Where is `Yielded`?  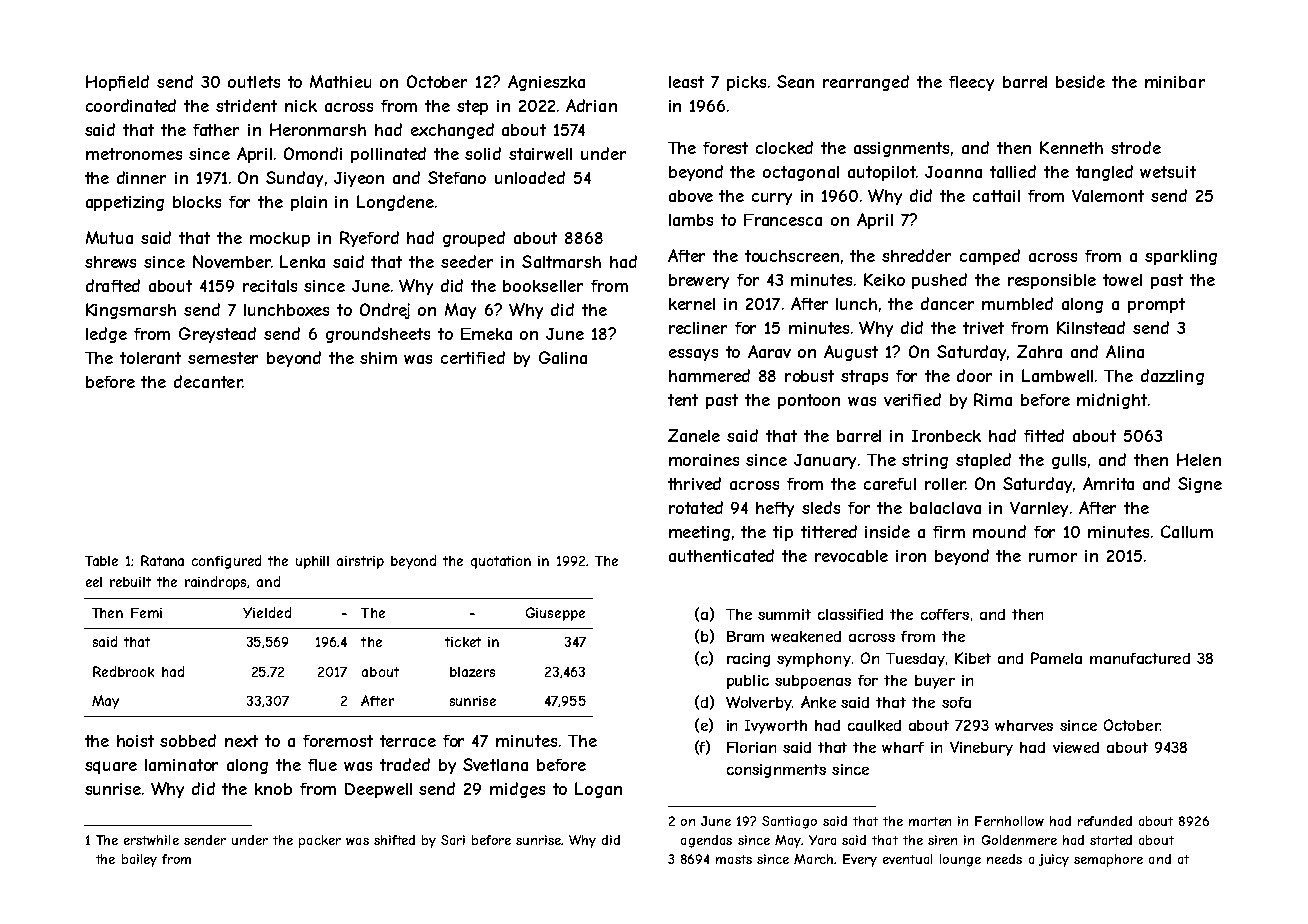
Yielded is located at coordinates (267, 612).
